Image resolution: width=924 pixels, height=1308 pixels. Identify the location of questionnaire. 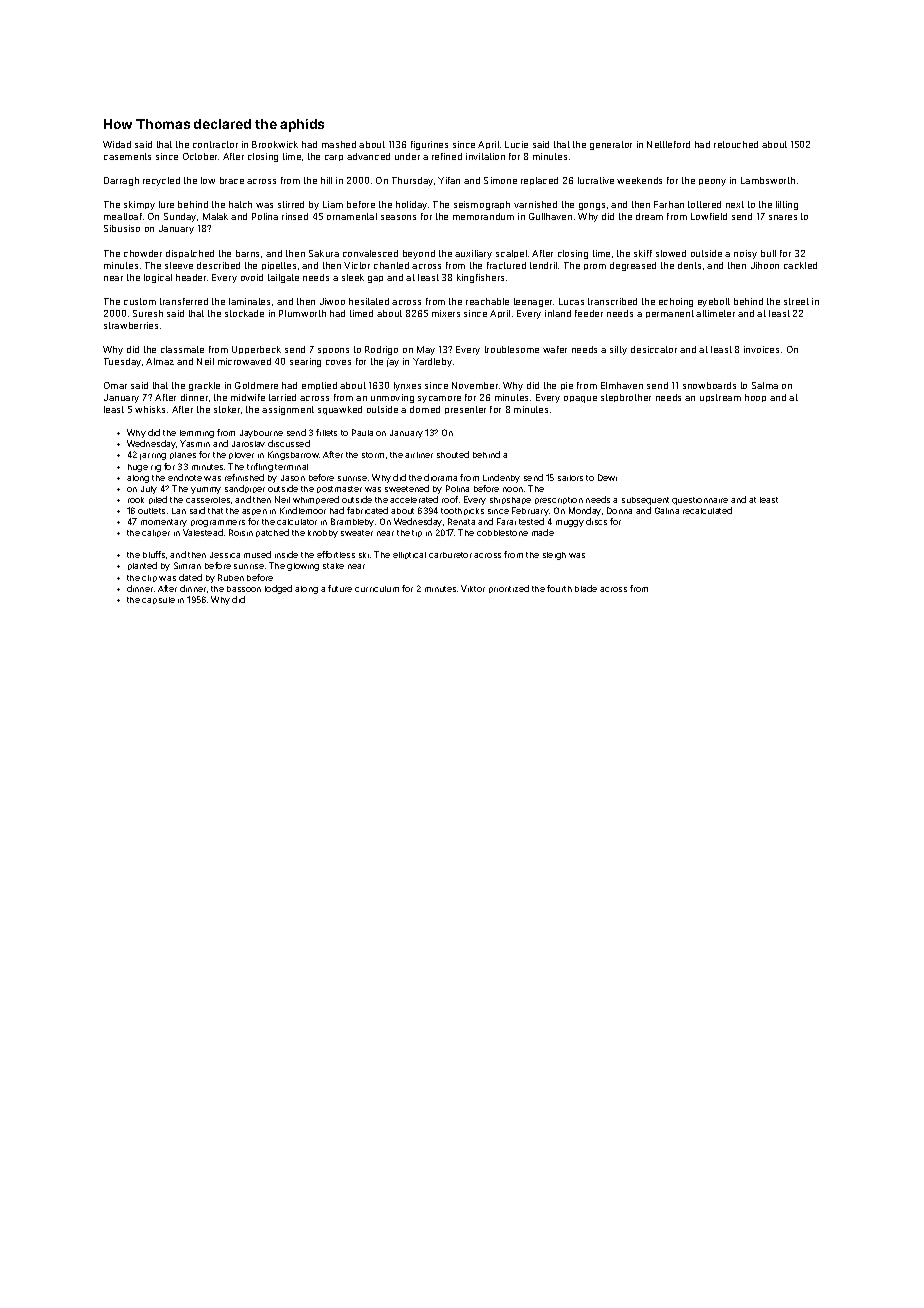
(700, 501).
